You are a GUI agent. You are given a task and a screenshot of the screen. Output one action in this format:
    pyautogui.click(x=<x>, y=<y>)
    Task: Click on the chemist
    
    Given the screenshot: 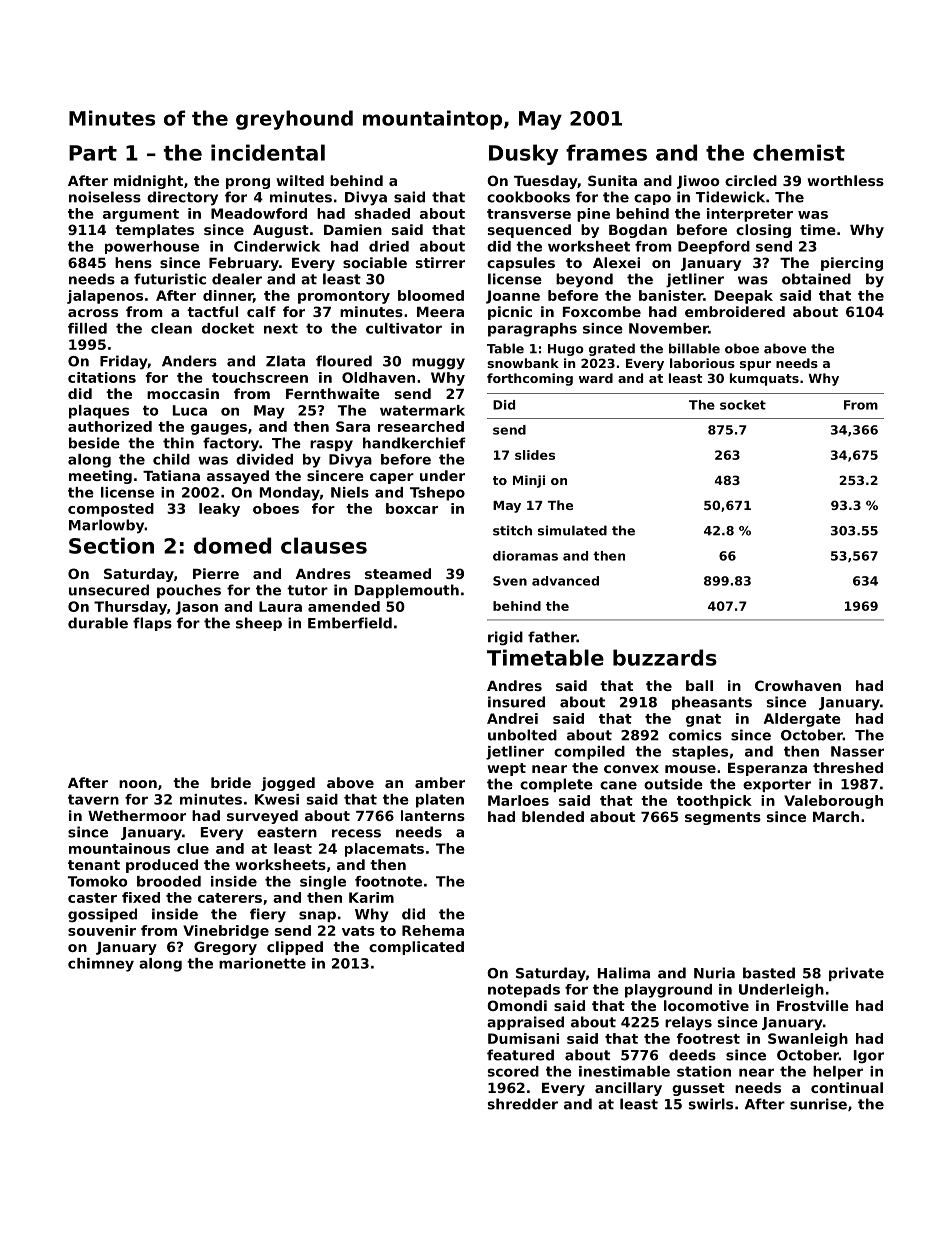 What is the action you would take?
    pyautogui.click(x=799, y=152)
